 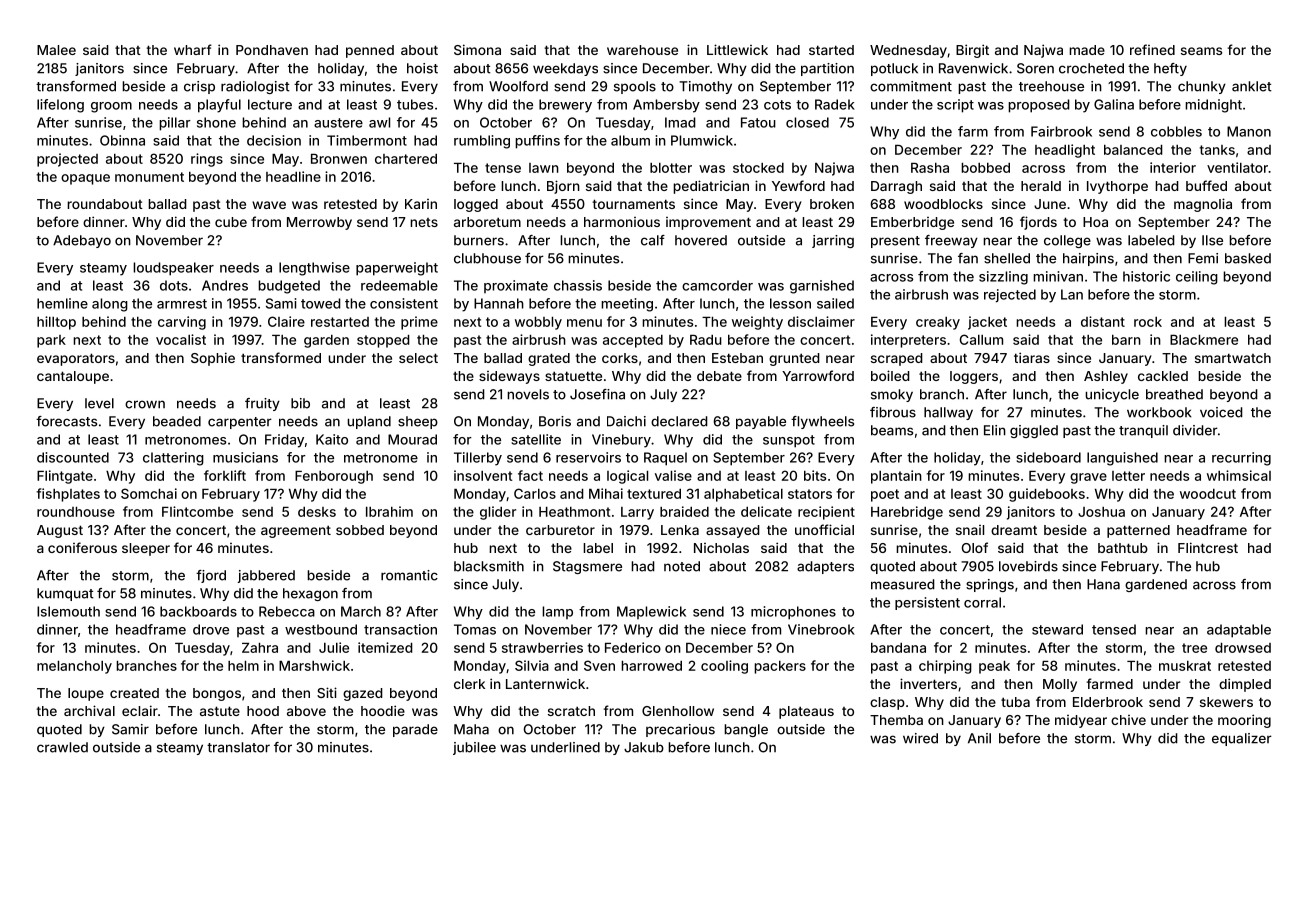 What do you see at coordinates (642, 50) in the document?
I see `warehouse` at bounding box center [642, 50].
